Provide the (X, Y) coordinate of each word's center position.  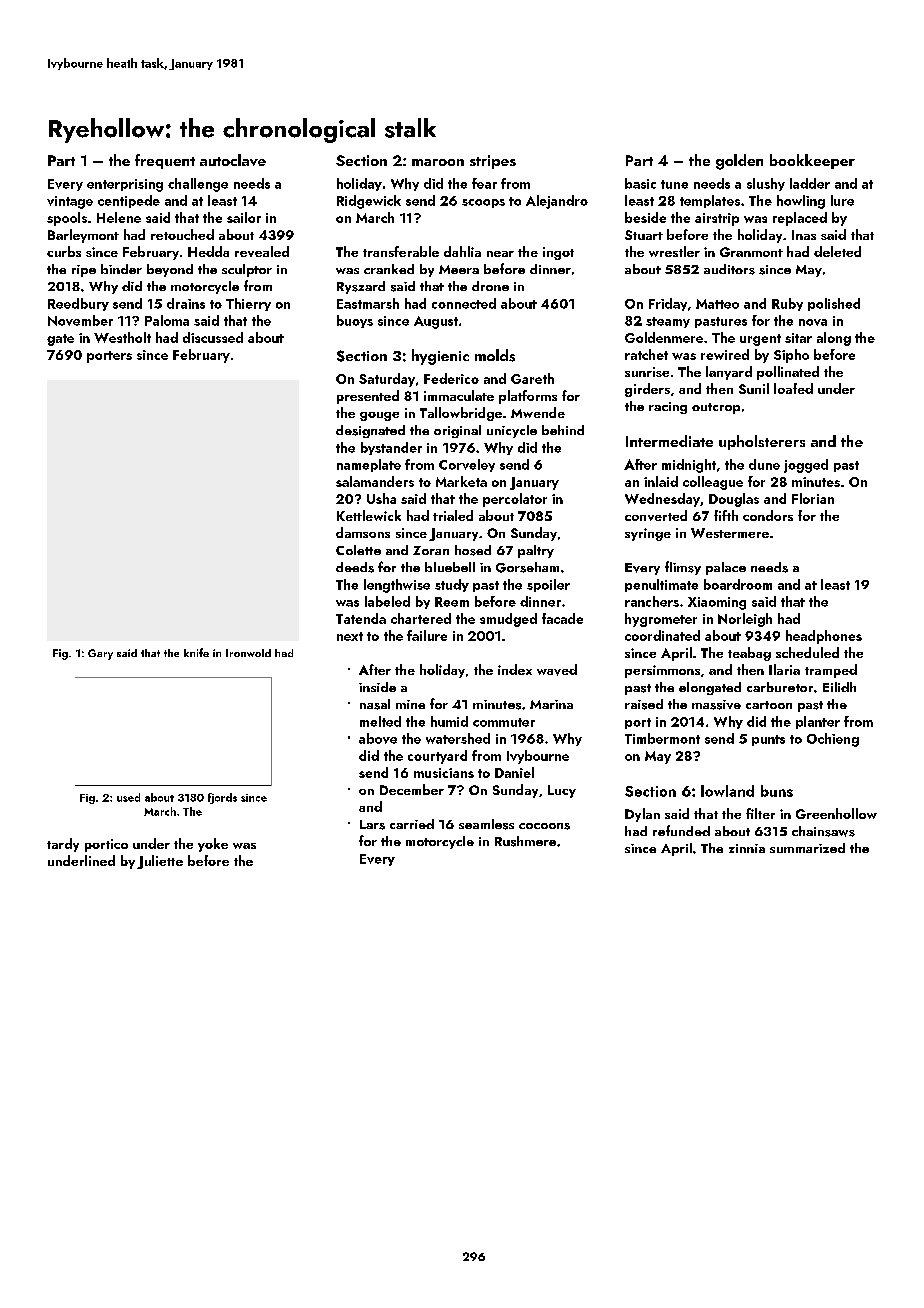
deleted (837, 251)
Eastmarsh (368, 303)
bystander (391, 448)
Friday (668, 304)
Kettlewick (369, 515)
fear (484, 183)
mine (410, 704)
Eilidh (839, 687)
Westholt (122, 337)
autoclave (233, 160)
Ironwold (248, 653)
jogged (806, 466)
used (128, 797)
